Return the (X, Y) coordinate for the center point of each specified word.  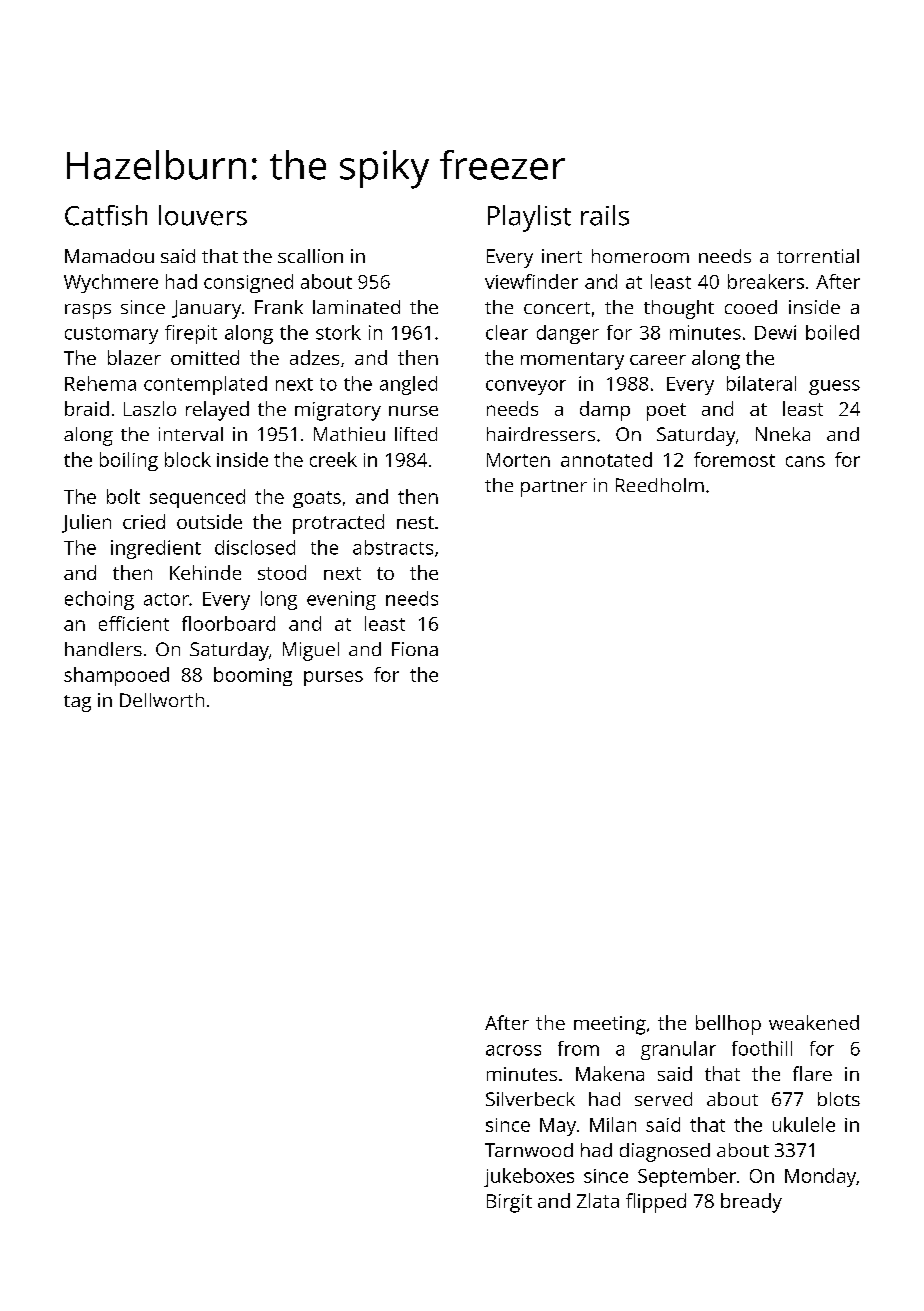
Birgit (509, 1203)
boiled (832, 332)
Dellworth (162, 700)
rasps (88, 311)
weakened (814, 1022)
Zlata (598, 1200)
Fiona (415, 649)
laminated (356, 307)
